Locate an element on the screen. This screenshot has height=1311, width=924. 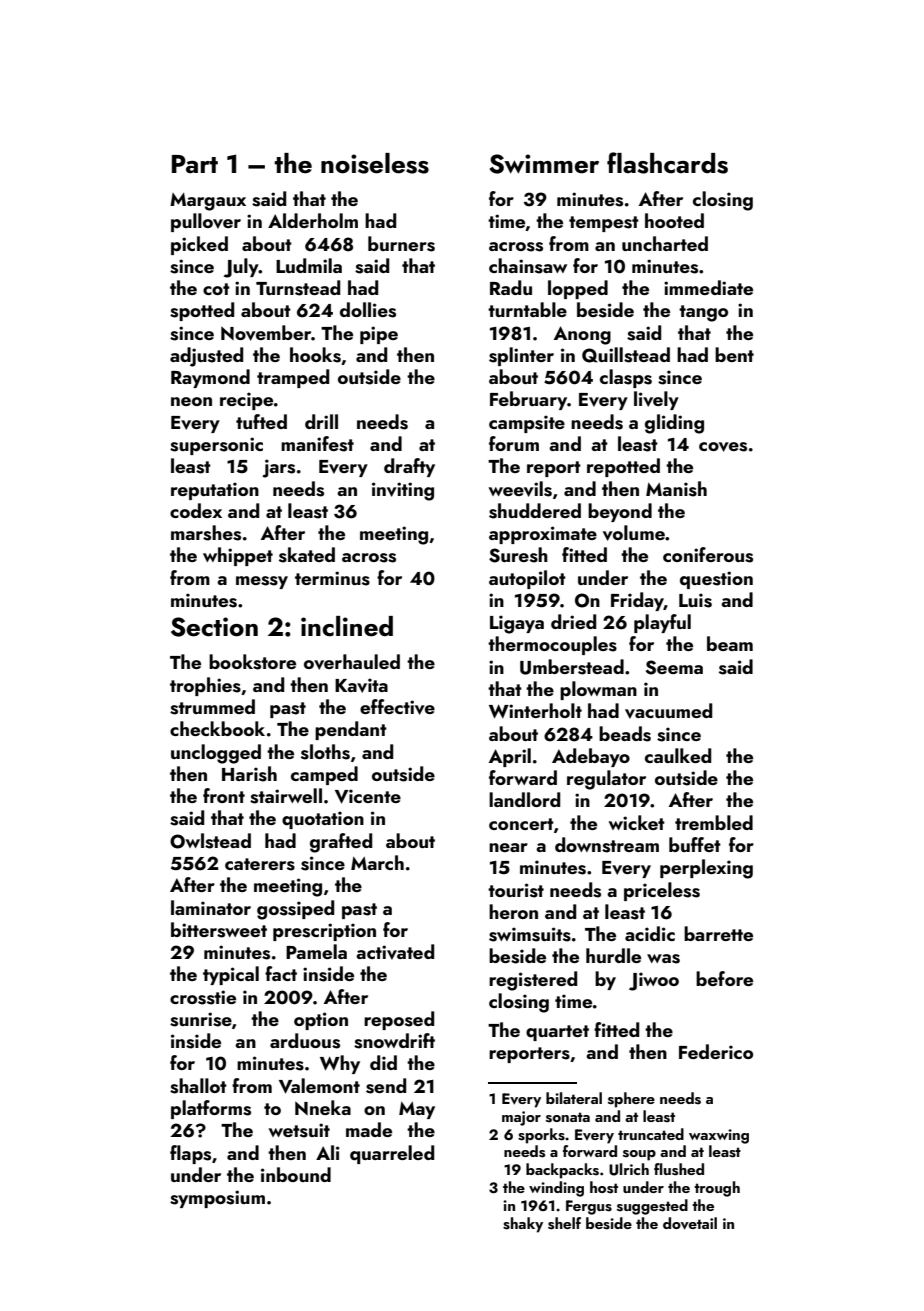
shaky is located at coordinates (523, 1225).
